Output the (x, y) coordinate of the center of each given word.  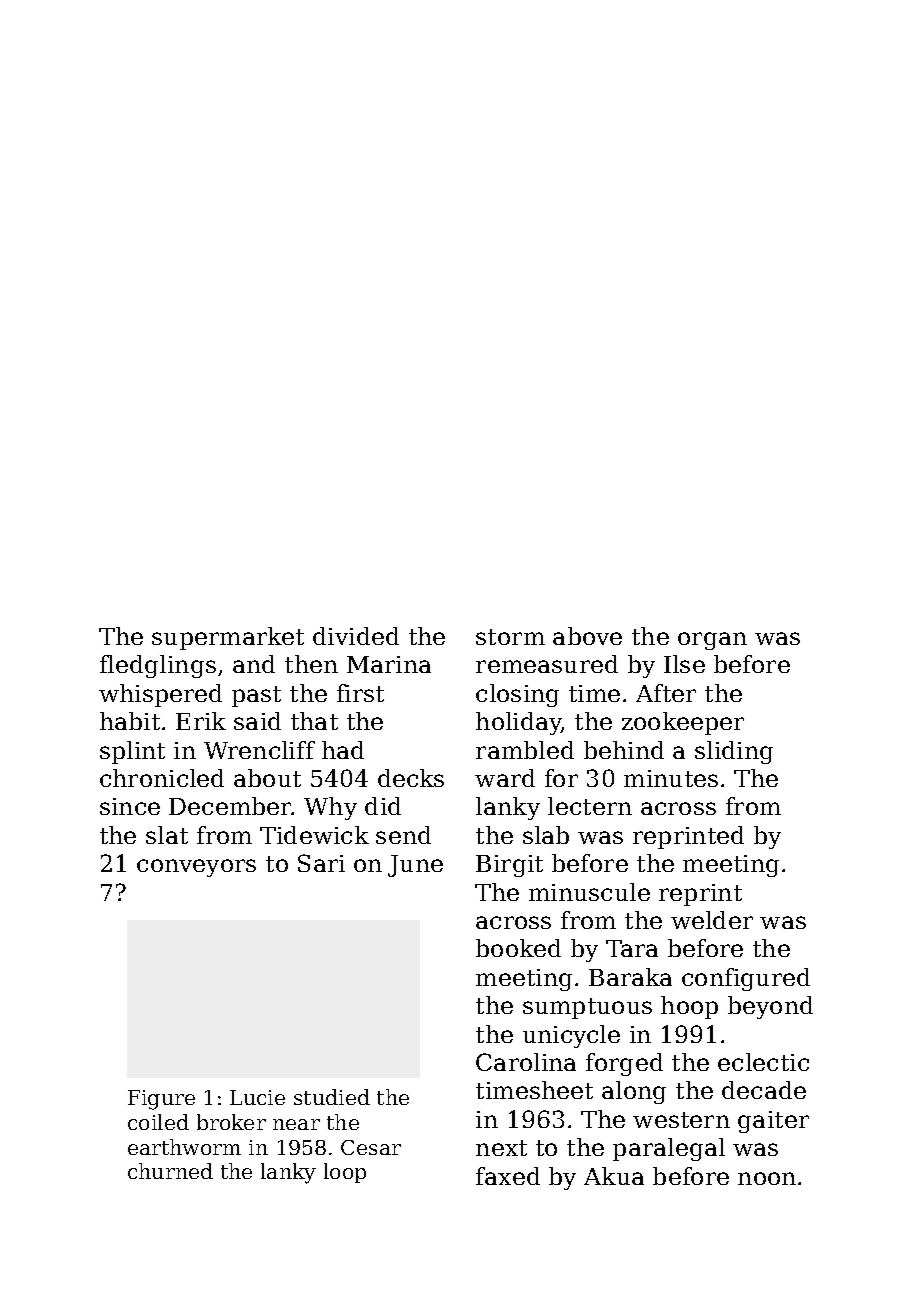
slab (546, 835)
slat (167, 835)
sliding (734, 752)
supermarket (228, 638)
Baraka (630, 977)
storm (510, 637)
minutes (671, 778)
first (360, 693)
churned (170, 1171)
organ (712, 641)
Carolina (526, 1062)
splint (132, 752)
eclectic (763, 1062)
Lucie (257, 1097)
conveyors (196, 868)
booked (518, 948)
